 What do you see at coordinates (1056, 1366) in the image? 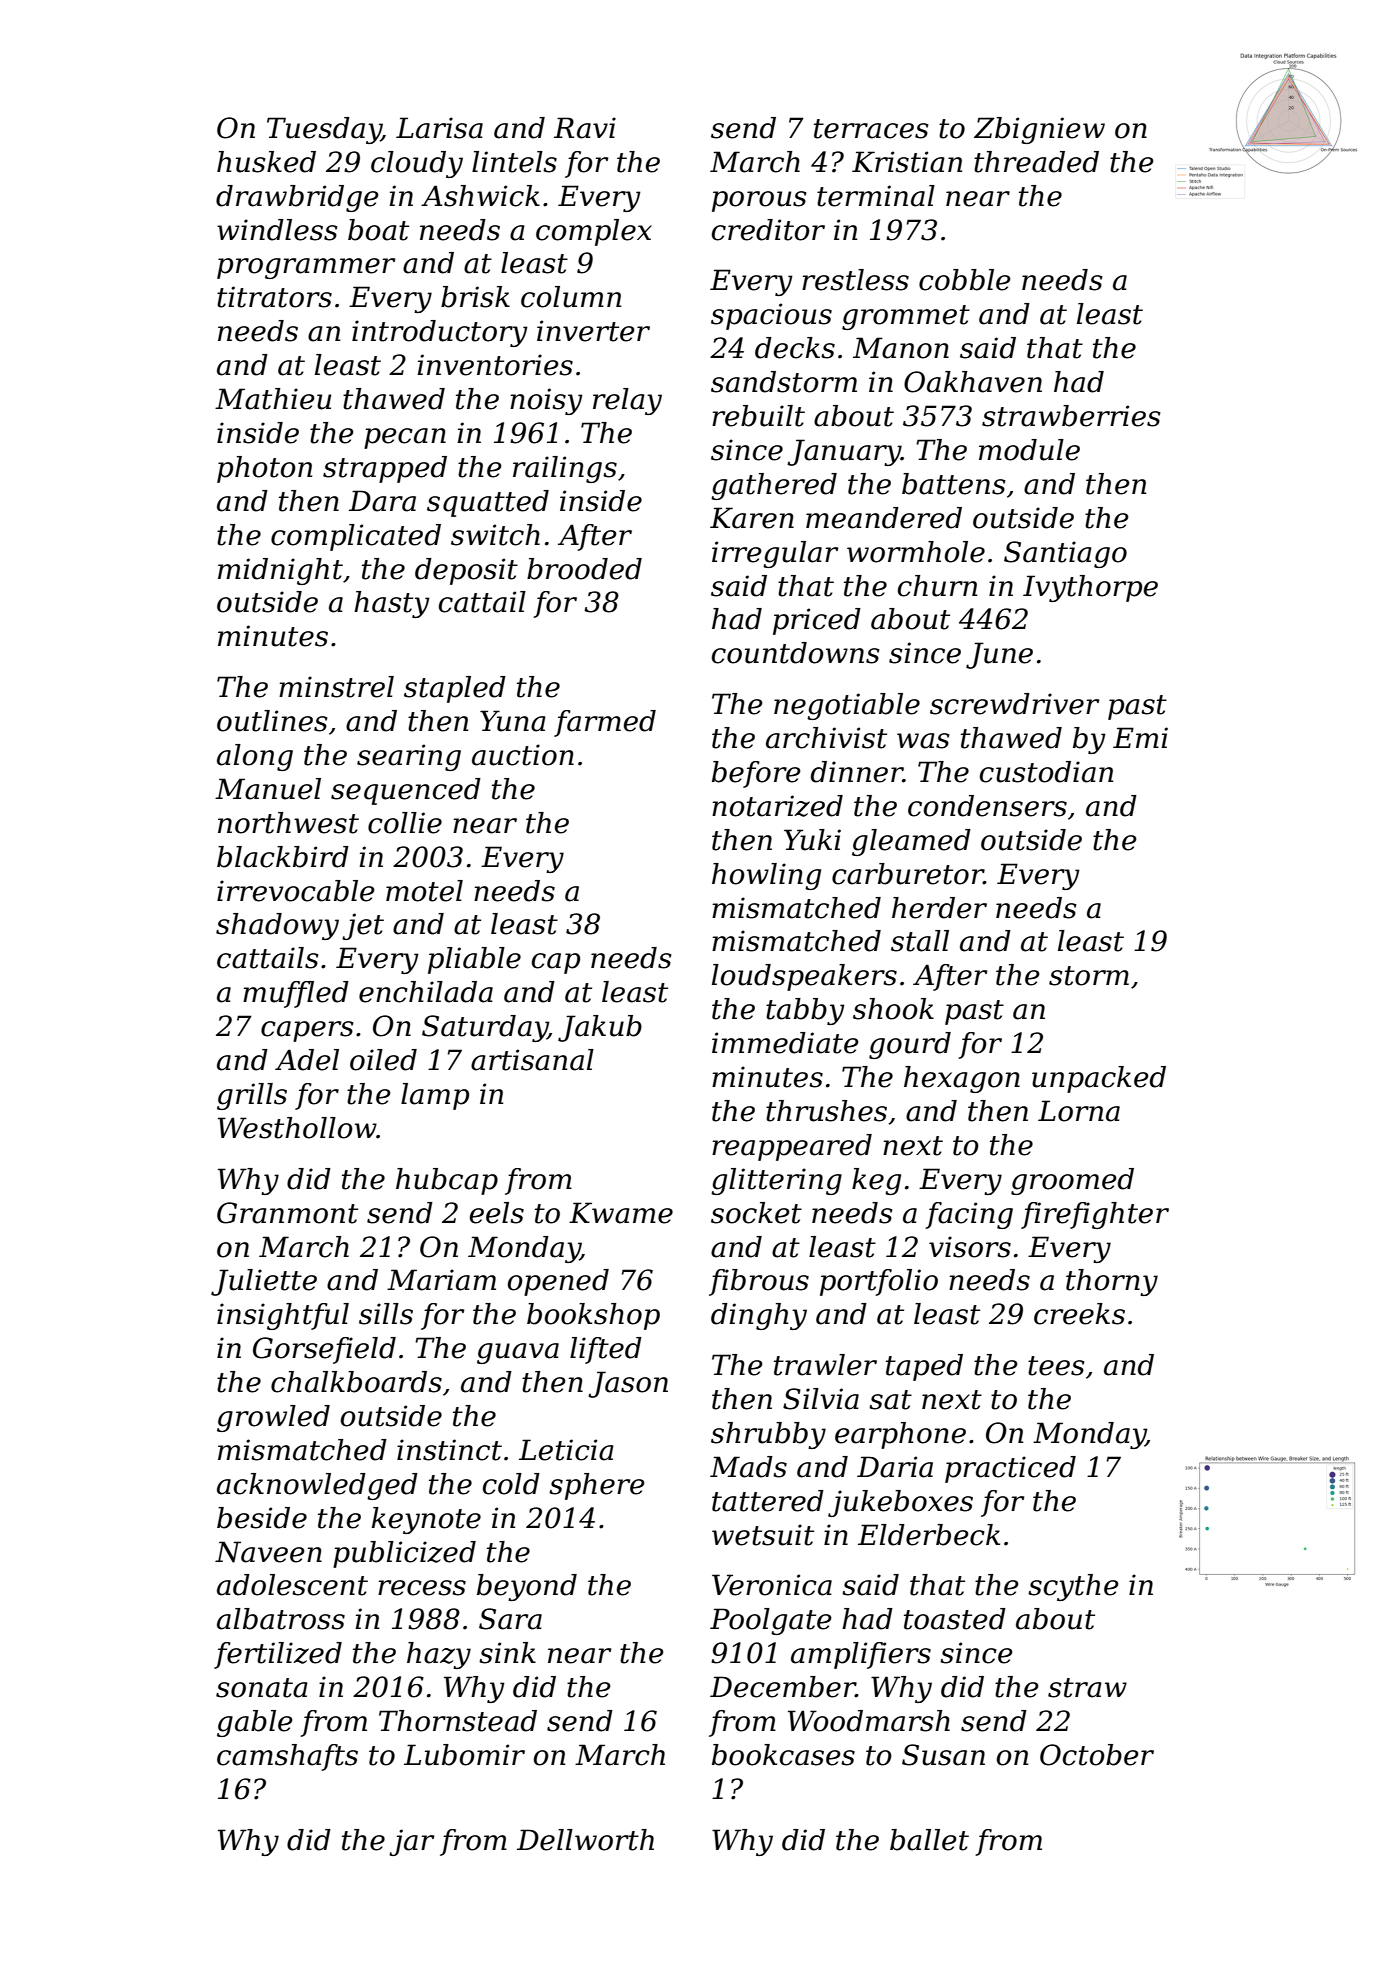
I see `tees` at bounding box center [1056, 1366].
